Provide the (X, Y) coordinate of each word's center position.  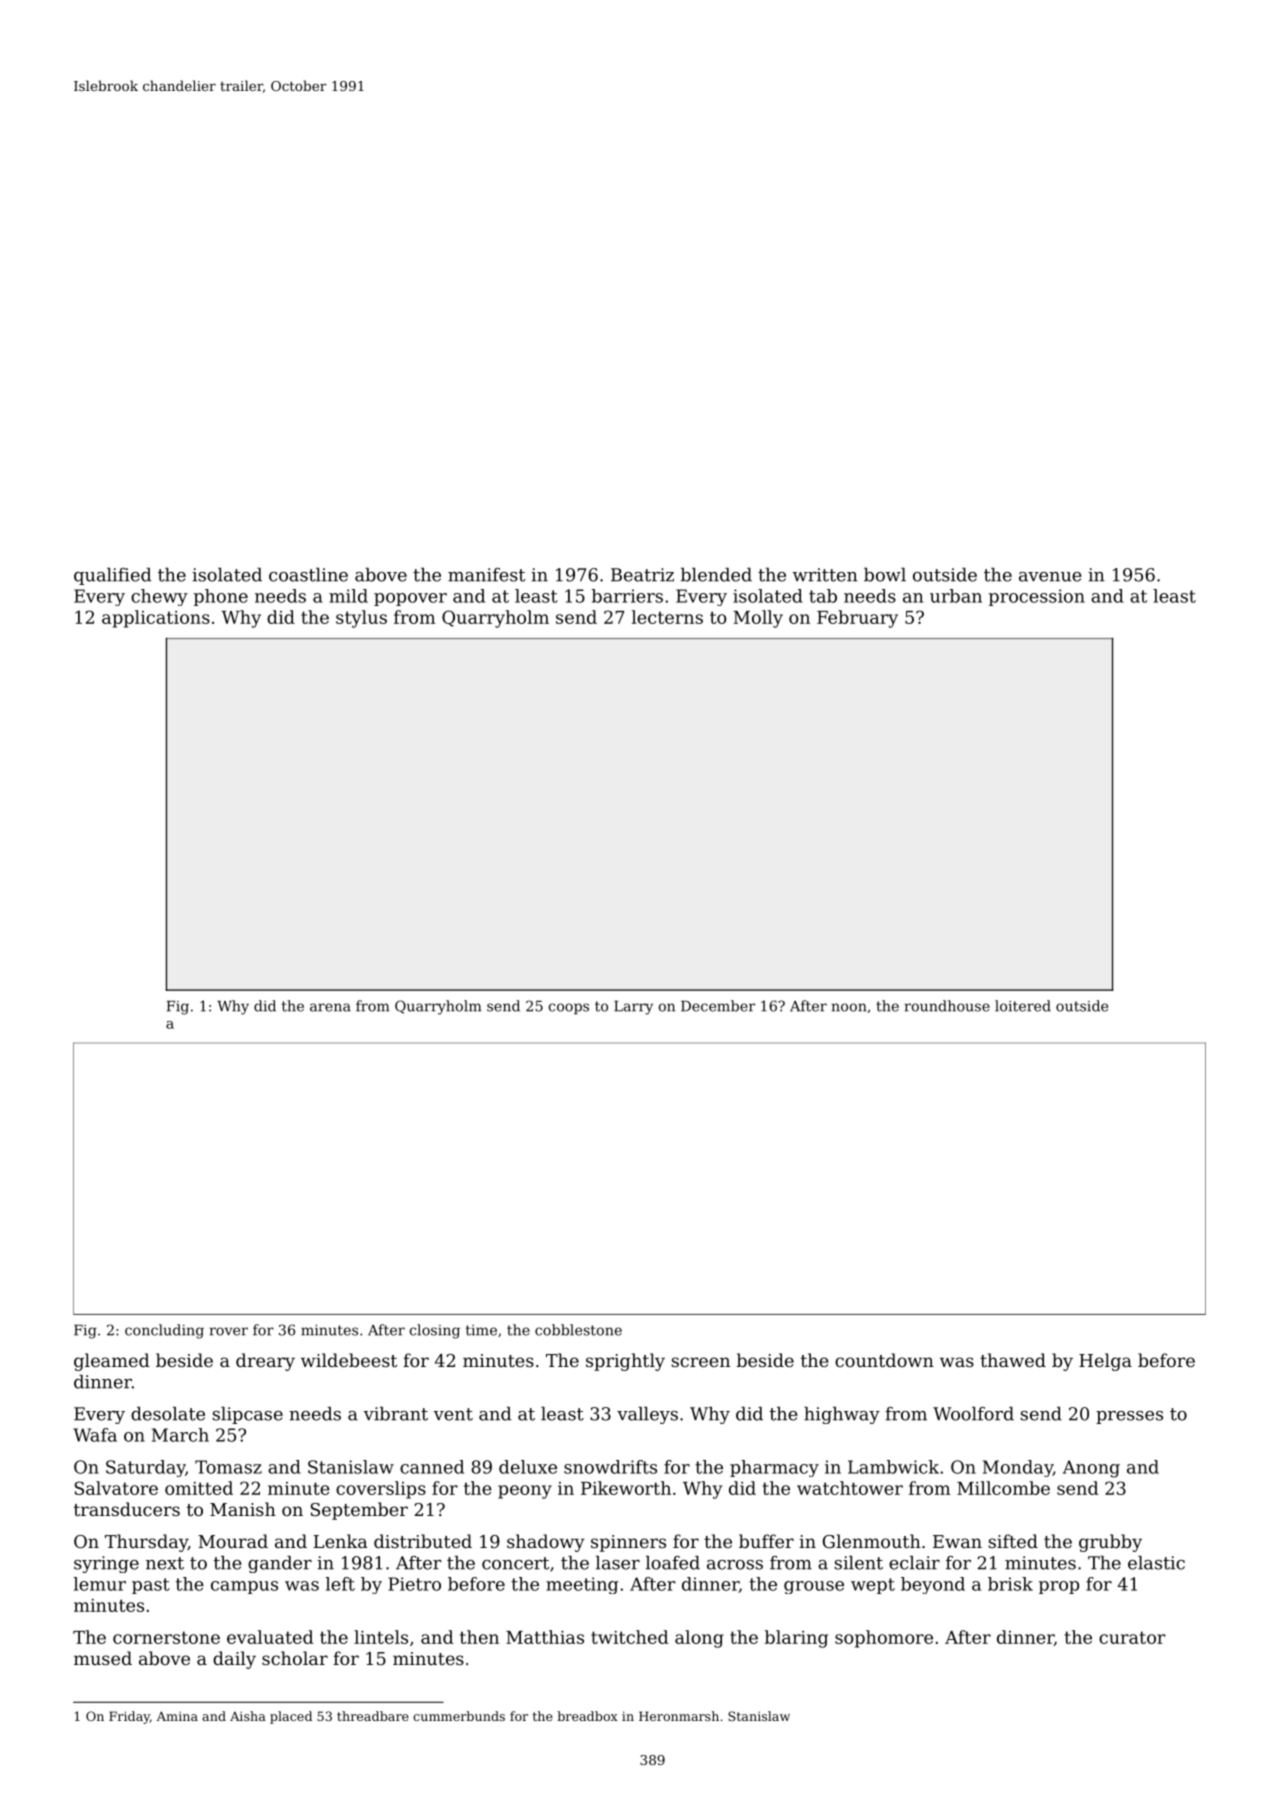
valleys (647, 1415)
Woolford (973, 1414)
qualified (112, 576)
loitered (1023, 1006)
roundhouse (947, 1006)
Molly (758, 619)
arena (330, 1007)
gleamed (112, 1362)
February (857, 619)
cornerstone (166, 1637)
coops (569, 1008)
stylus (361, 619)
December (718, 1006)
